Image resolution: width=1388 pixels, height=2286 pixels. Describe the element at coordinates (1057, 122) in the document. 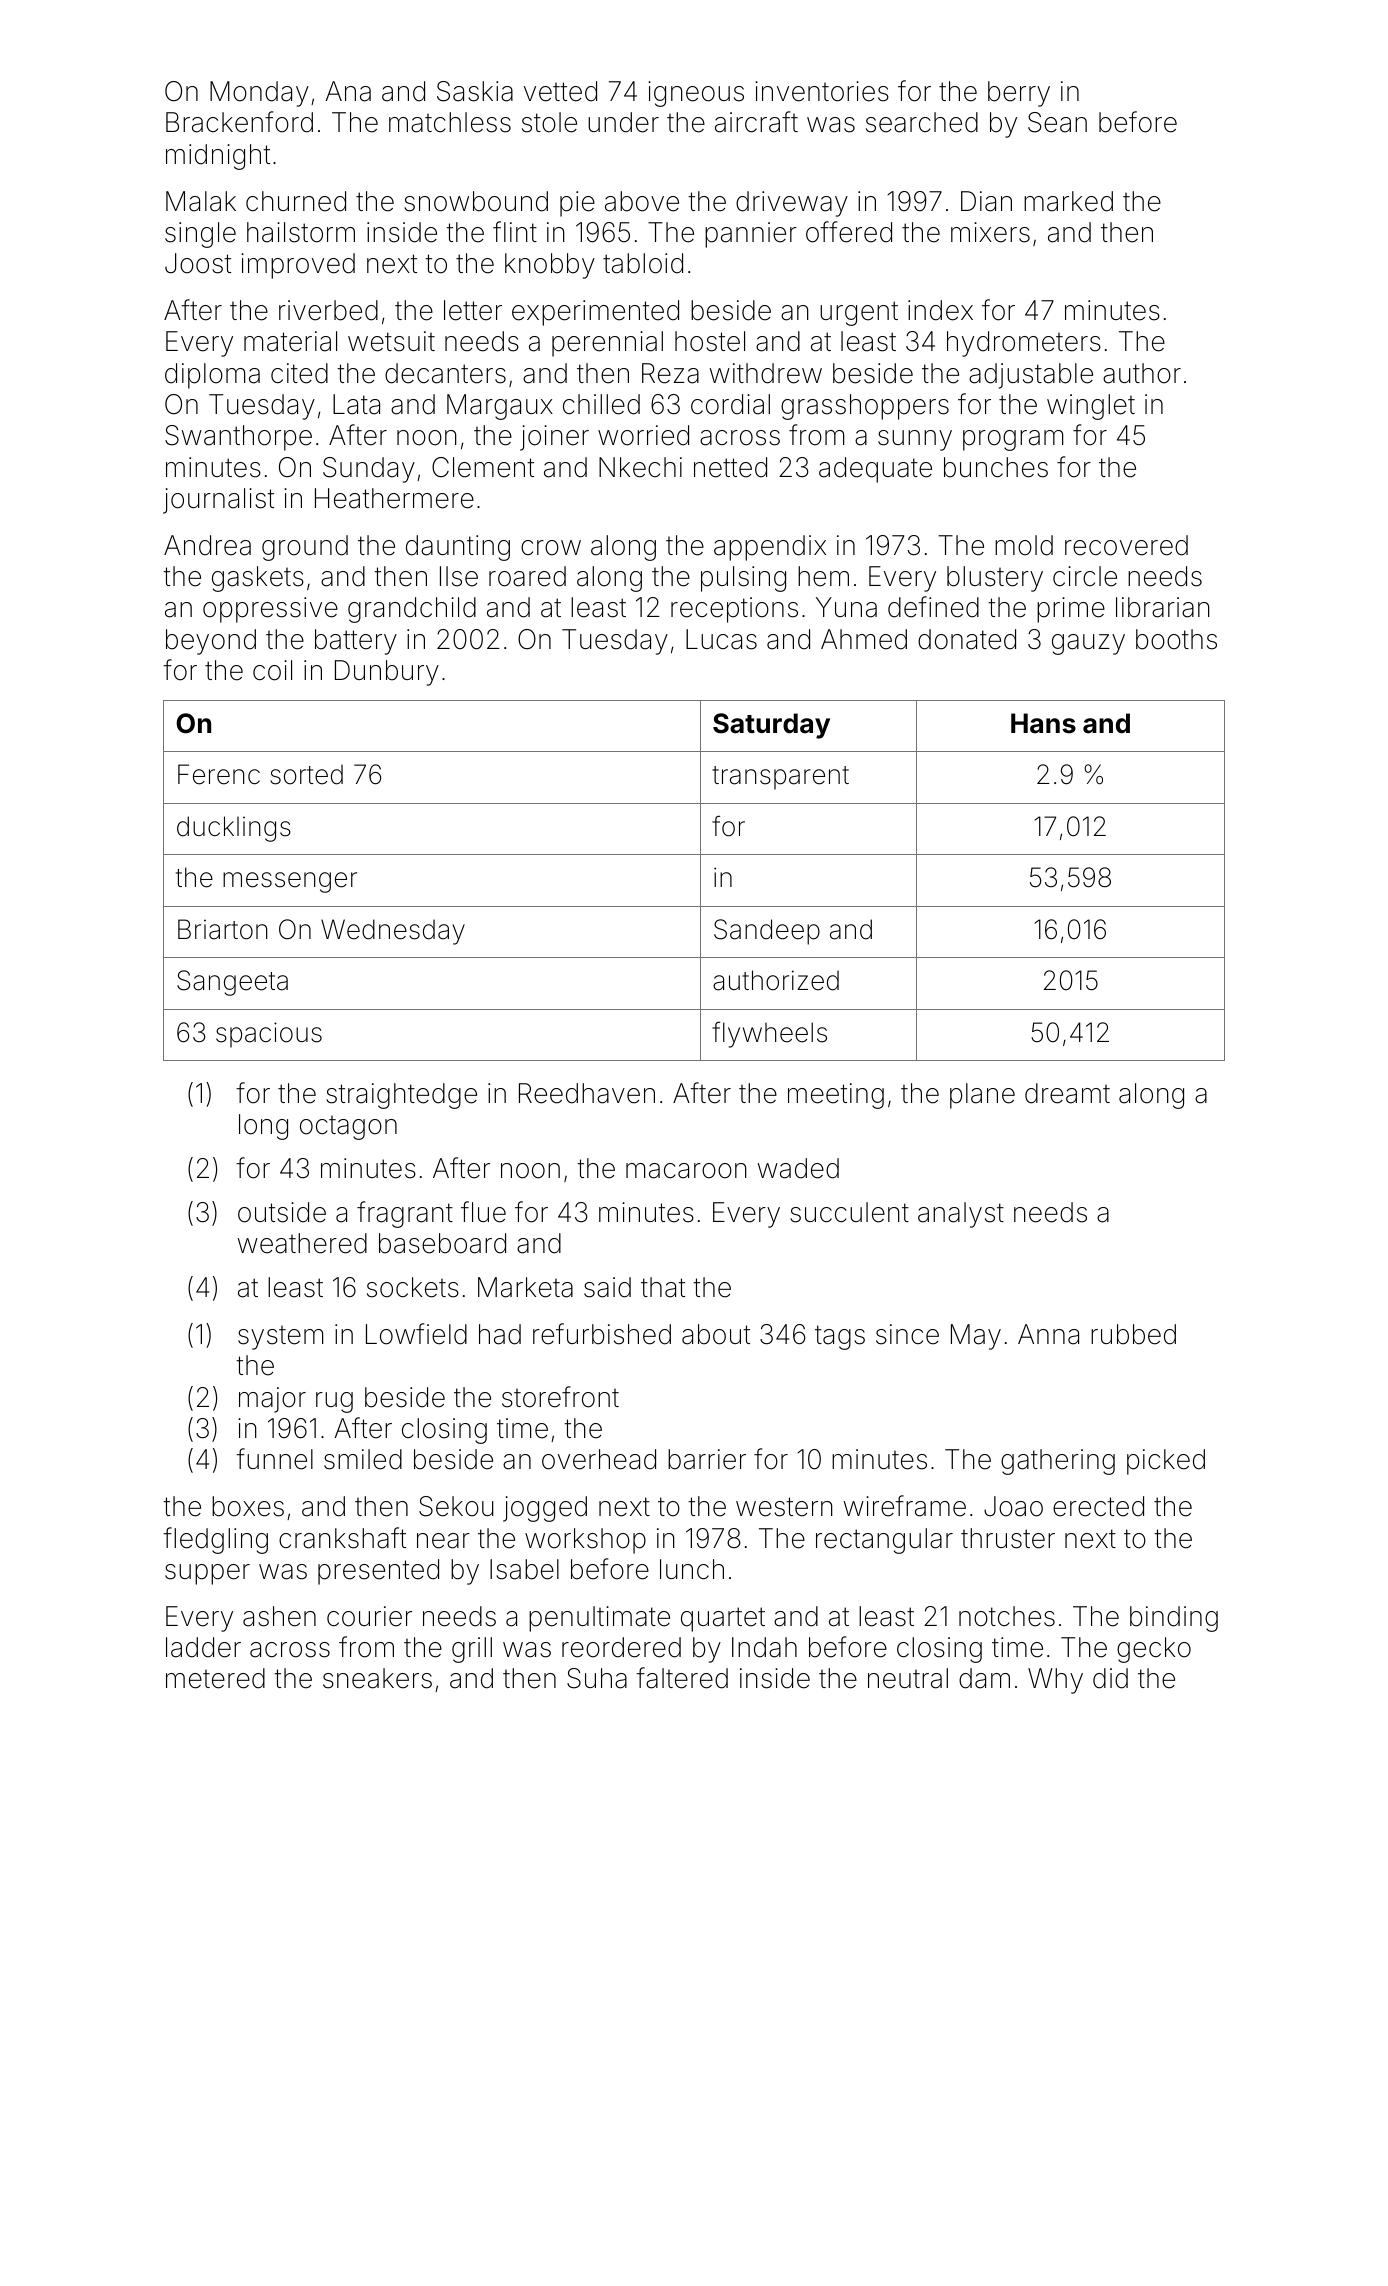

I see `Sean` at that location.
